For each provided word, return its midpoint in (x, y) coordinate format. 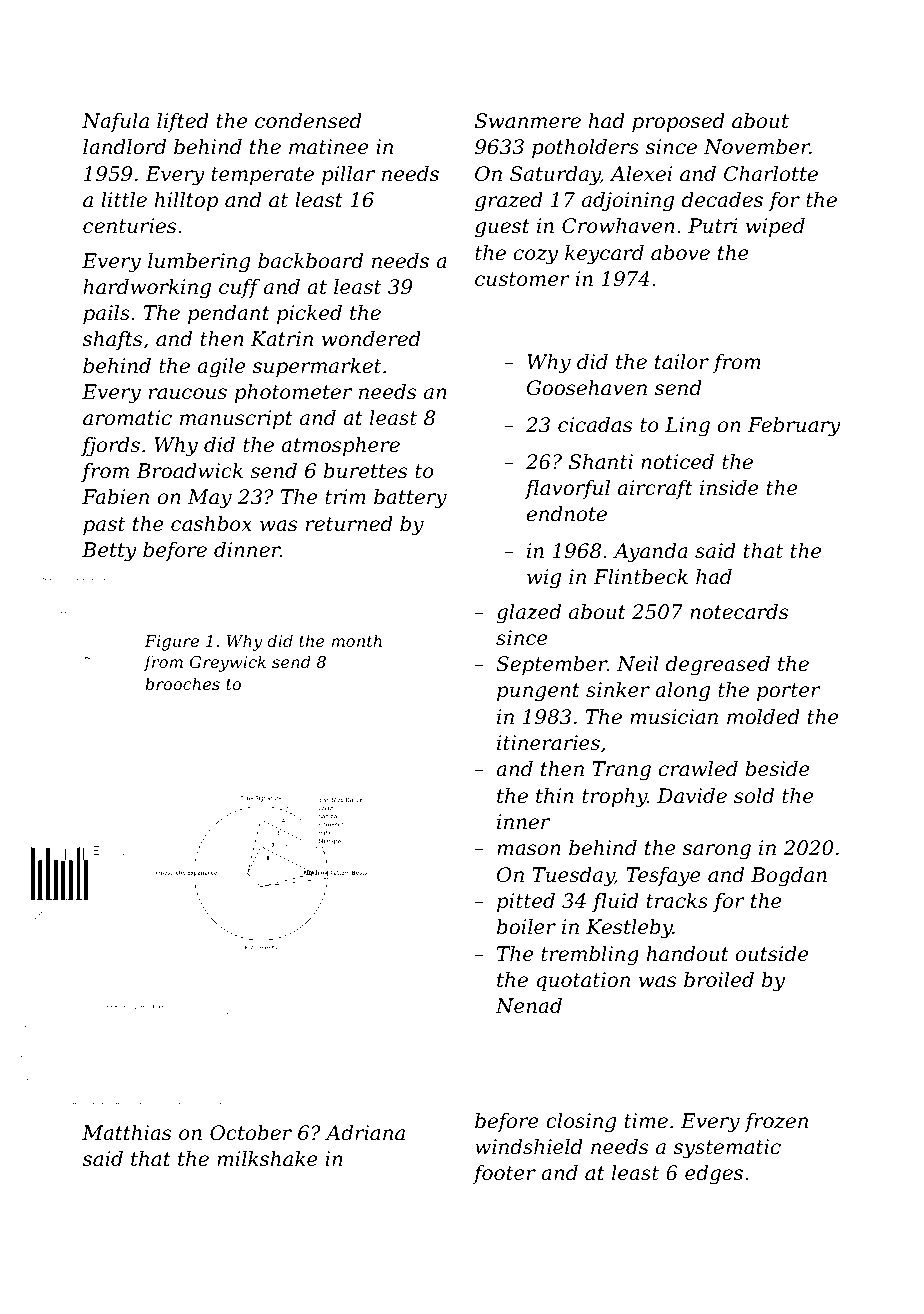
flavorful (567, 489)
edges (714, 1175)
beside (777, 769)
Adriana (365, 1133)
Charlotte (771, 174)
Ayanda (650, 553)
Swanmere (528, 121)
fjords (110, 447)
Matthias (126, 1133)
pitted (526, 902)
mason (529, 850)
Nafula (115, 122)
